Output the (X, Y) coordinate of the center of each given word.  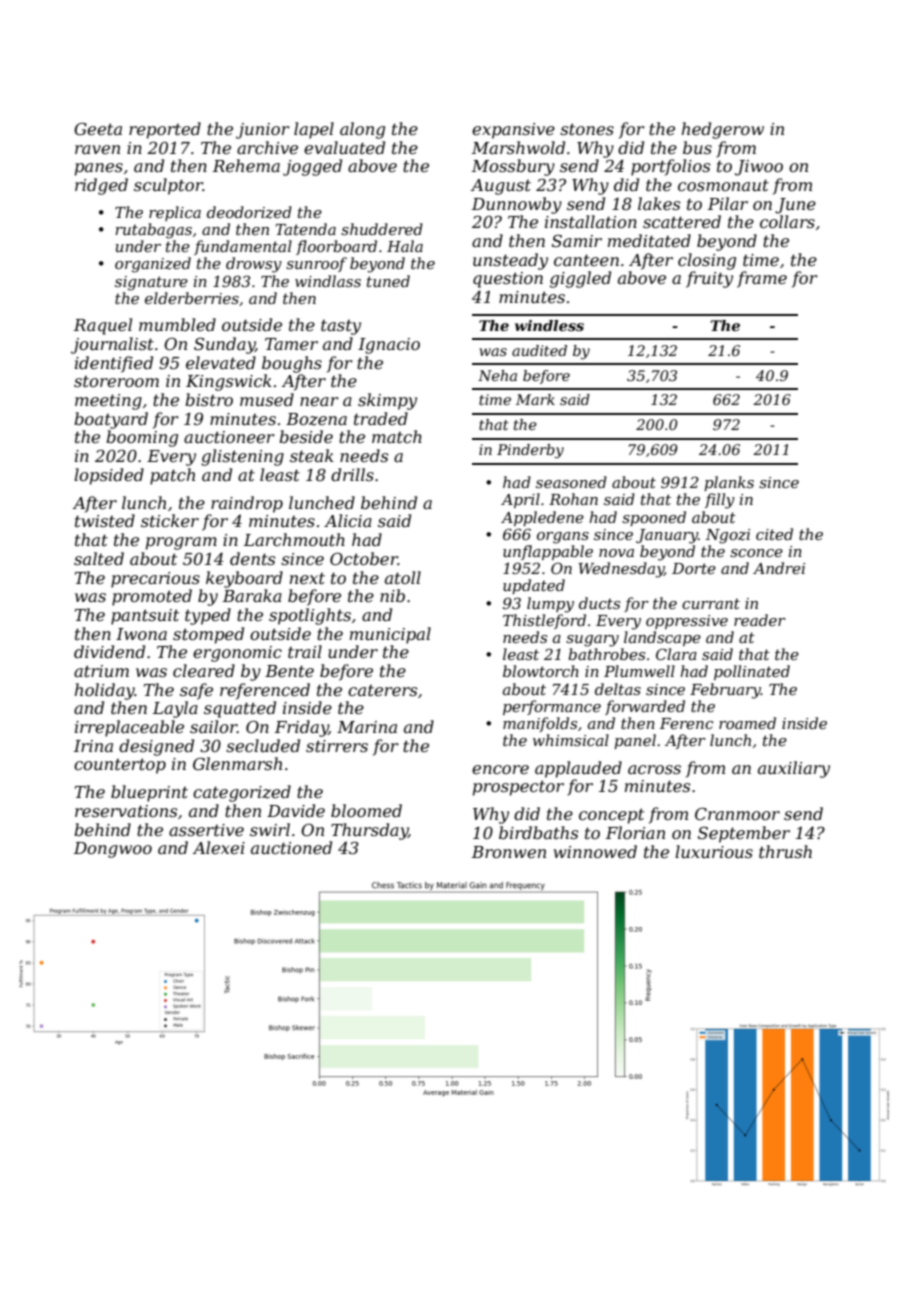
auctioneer (229, 437)
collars (787, 221)
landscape (662, 638)
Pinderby (530, 451)
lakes (659, 203)
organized (153, 265)
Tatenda (306, 229)
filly (720, 501)
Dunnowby (517, 205)
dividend (109, 651)
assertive (206, 830)
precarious (155, 580)
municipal (390, 635)
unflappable (548, 552)
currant (711, 603)
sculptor (168, 186)
